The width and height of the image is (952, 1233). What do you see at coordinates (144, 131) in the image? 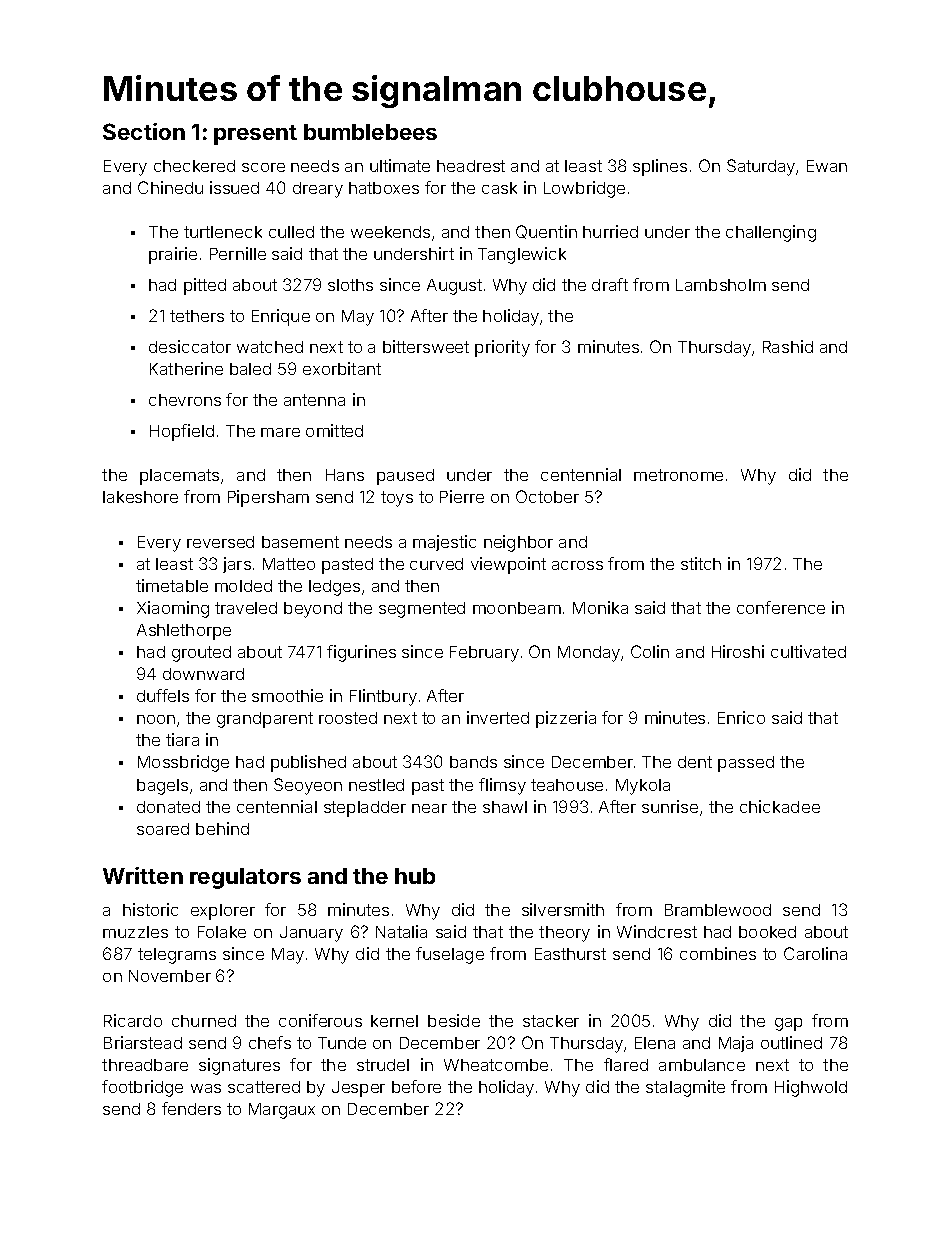
I see `Section` at bounding box center [144, 131].
